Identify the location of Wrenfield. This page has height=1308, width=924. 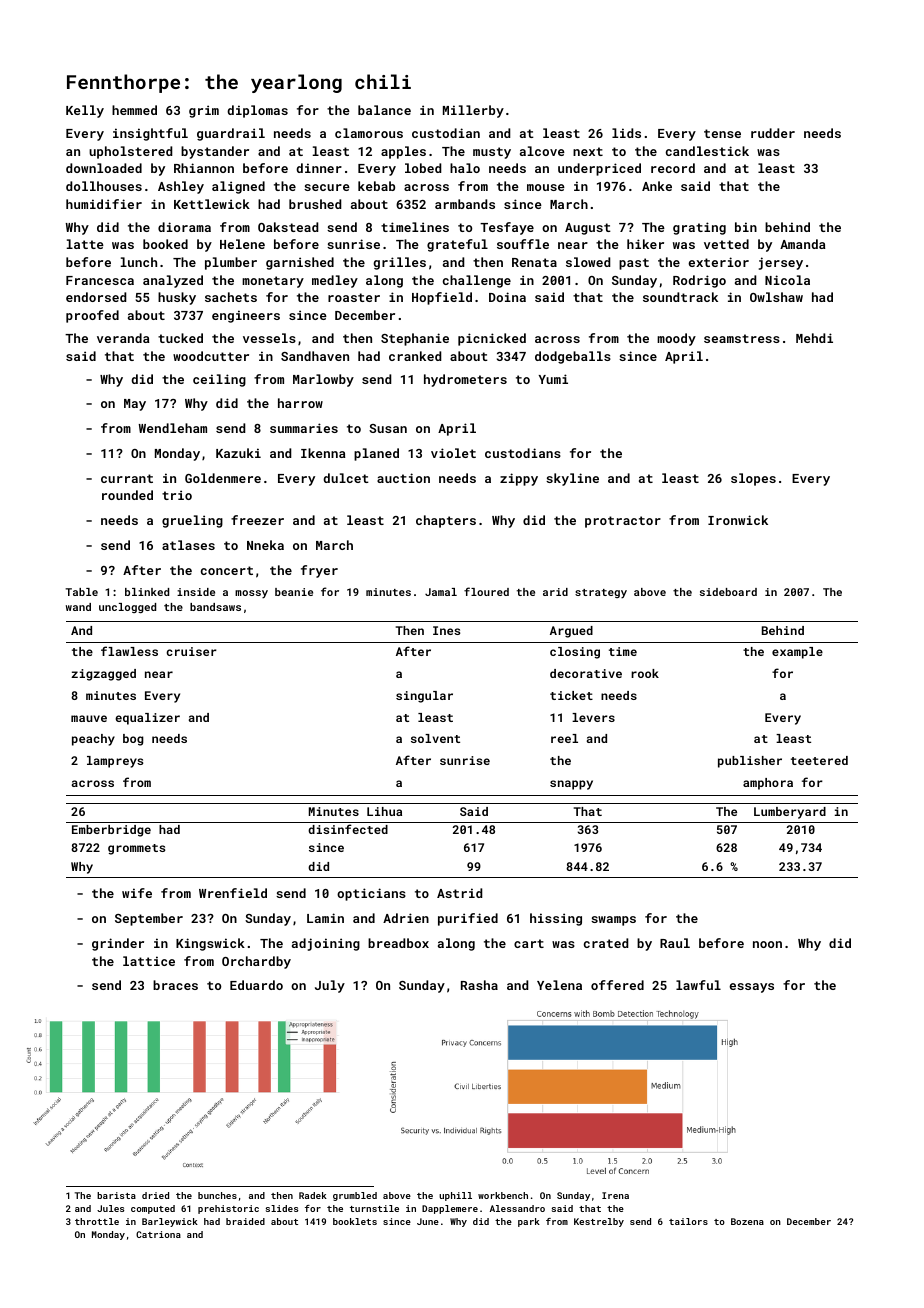
(233, 893).
